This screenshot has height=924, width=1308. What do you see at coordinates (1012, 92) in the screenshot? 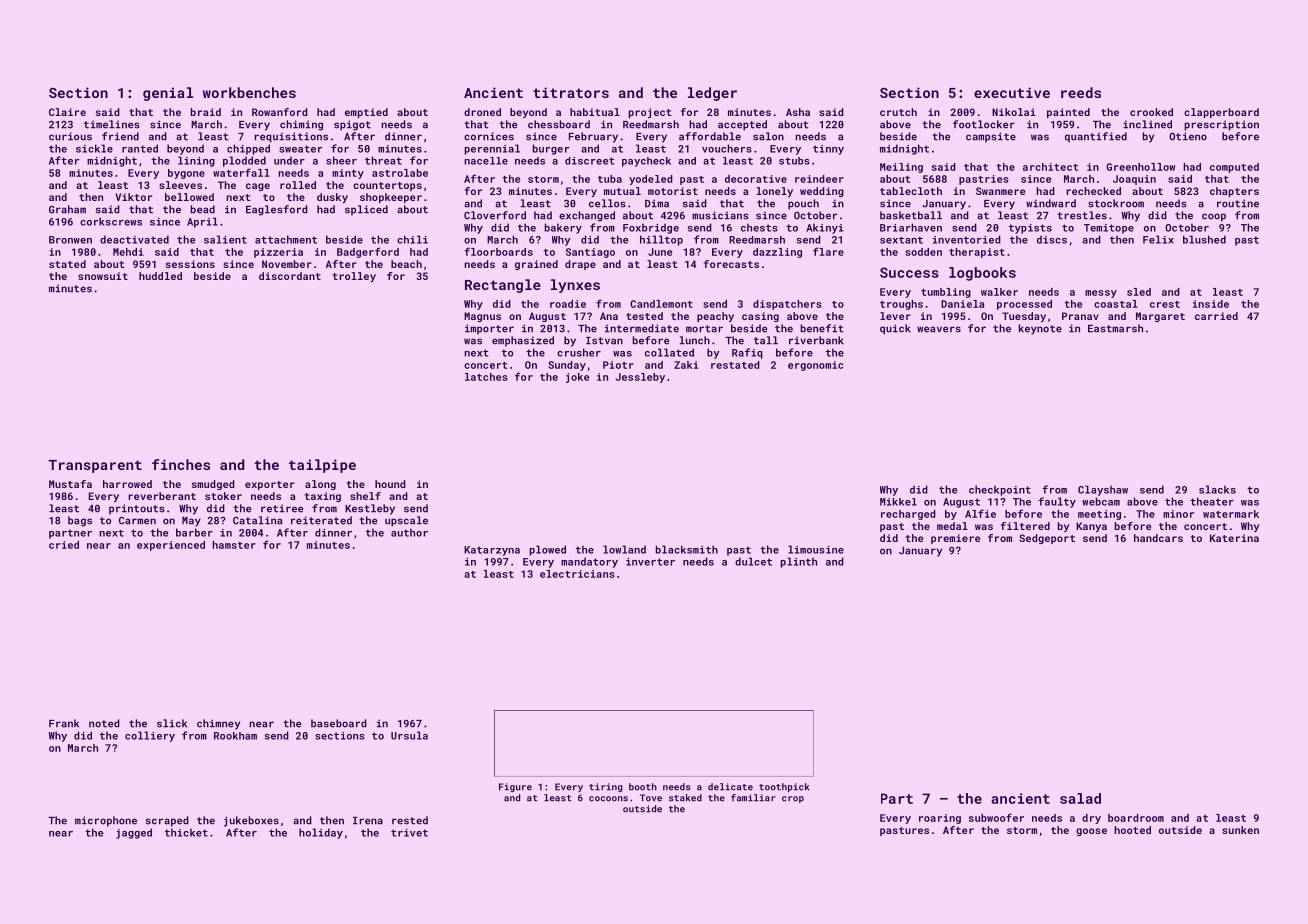
I see `executive` at bounding box center [1012, 92].
